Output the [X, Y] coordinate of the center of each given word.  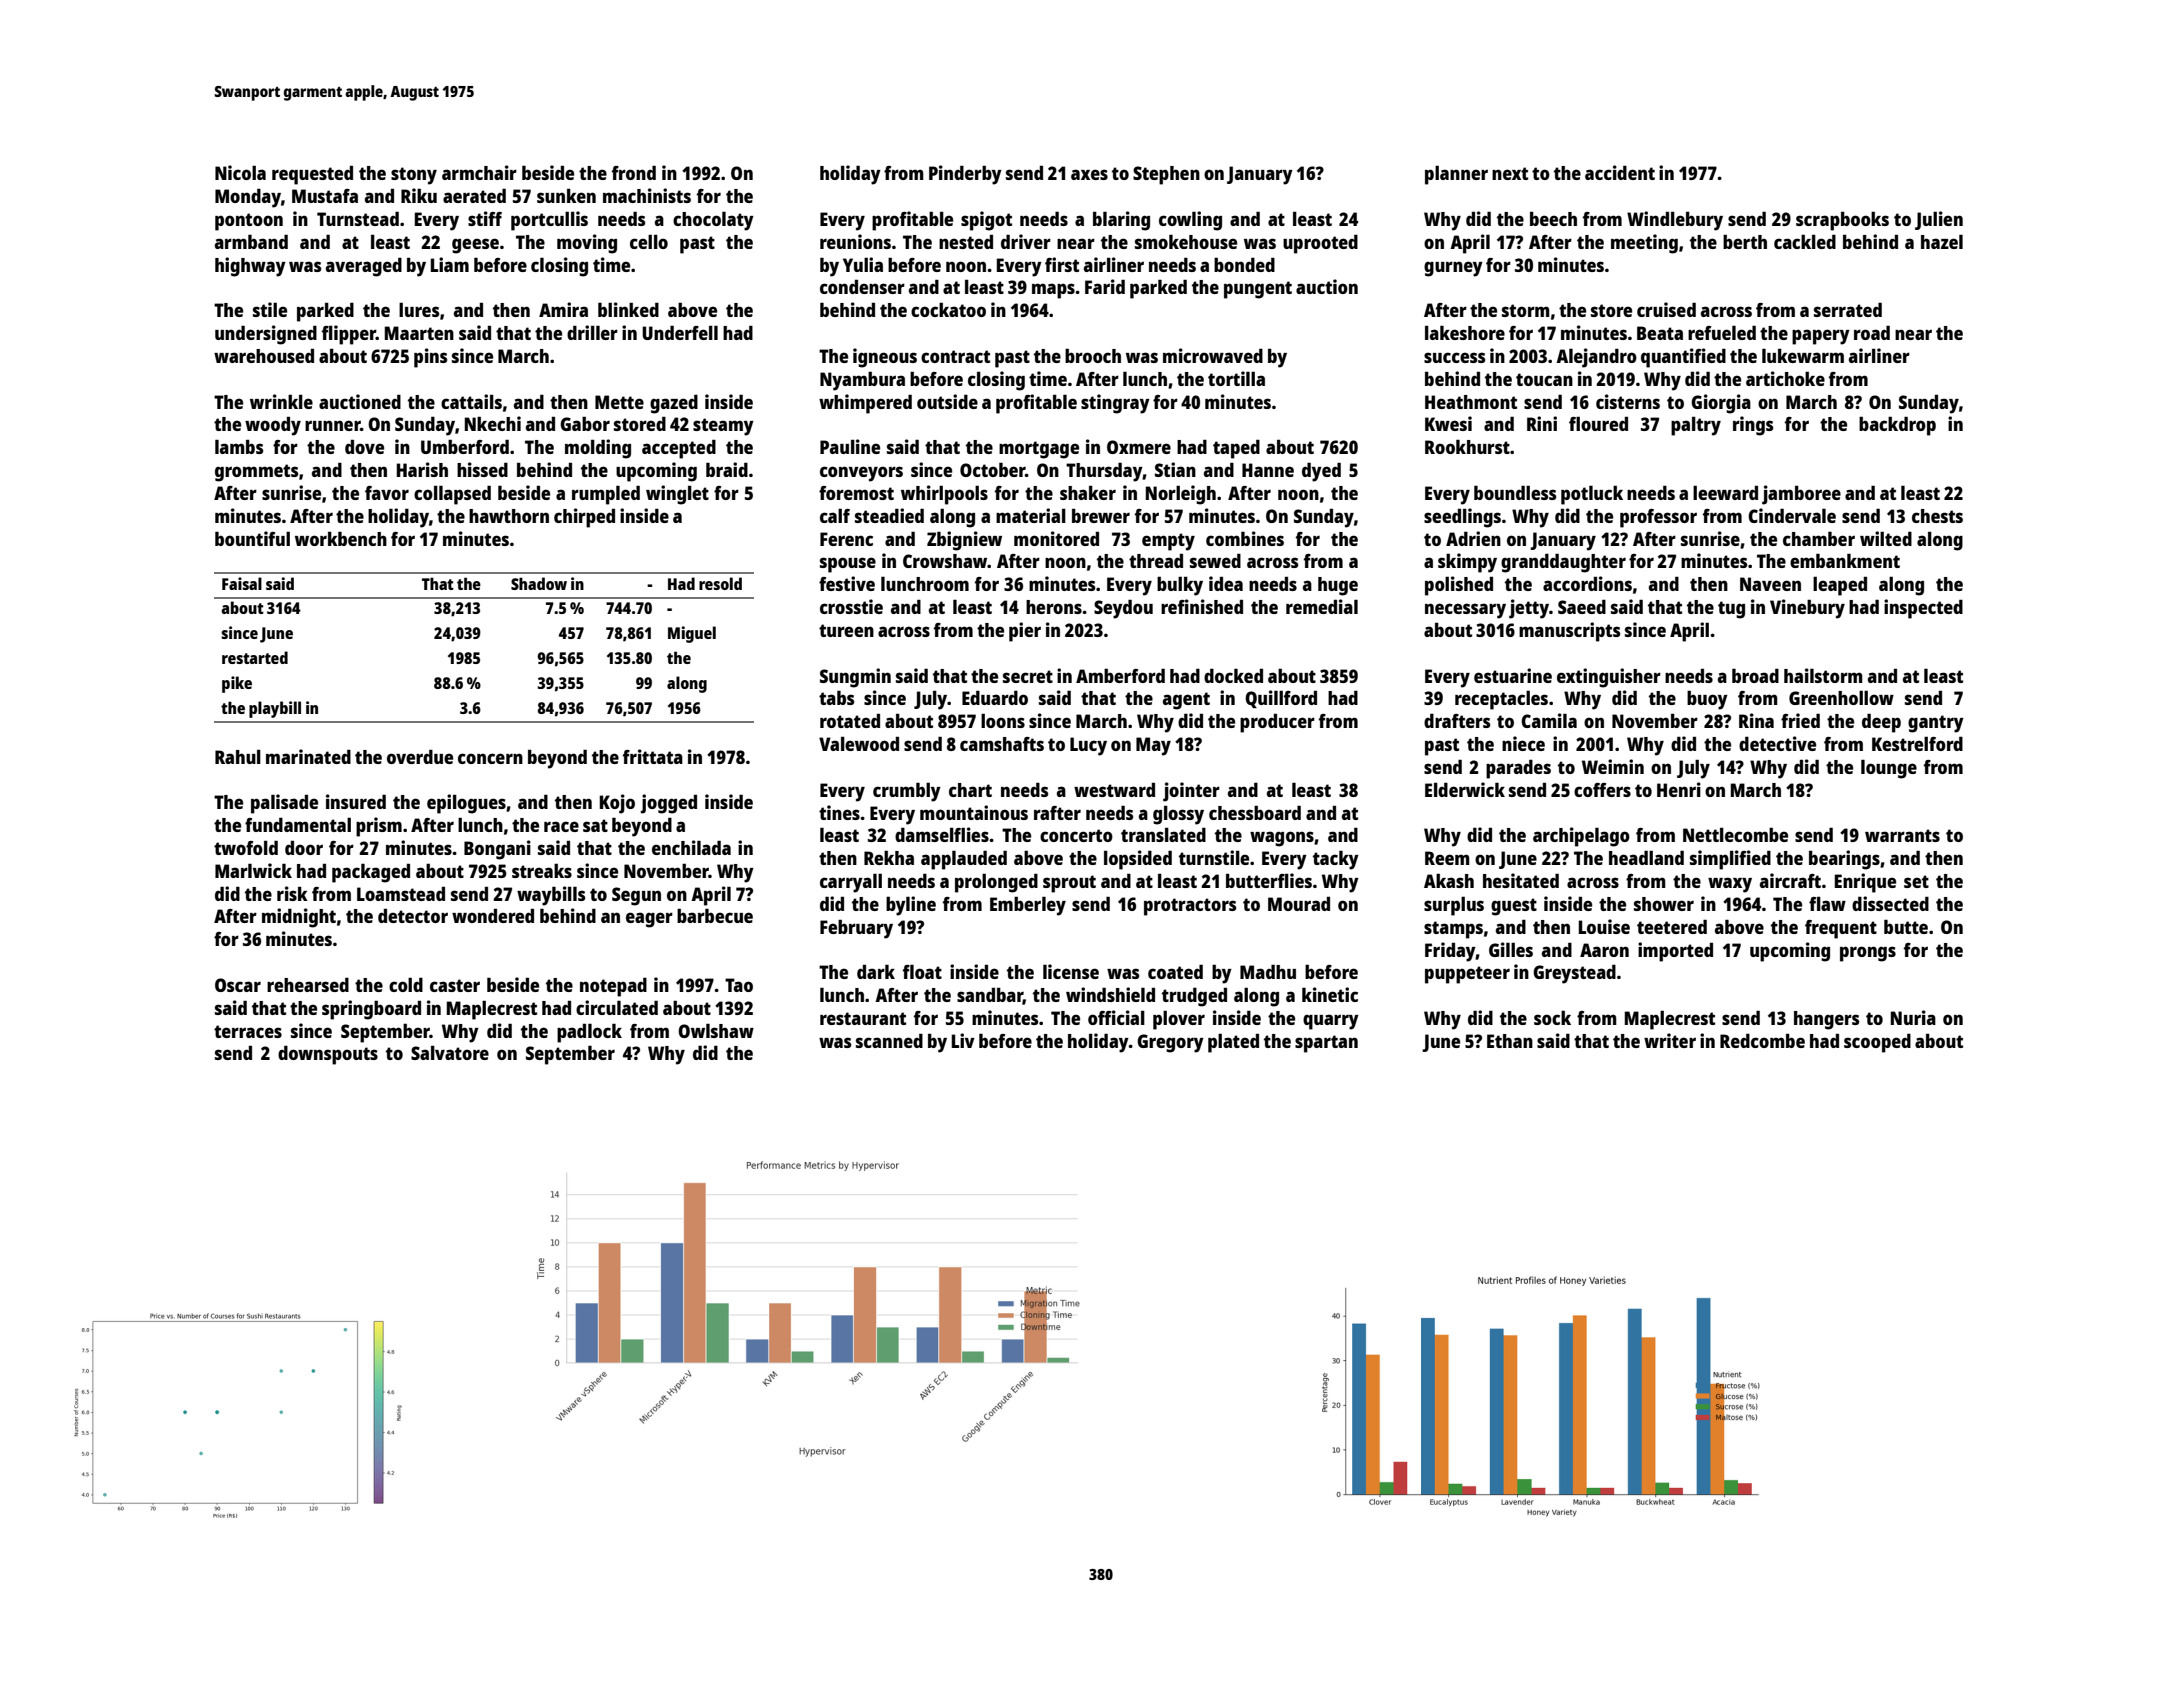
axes [1089, 174]
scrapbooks [1842, 221]
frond [634, 172]
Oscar [238, 985]
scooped [1877, 1043]
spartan [1326, 1044]
